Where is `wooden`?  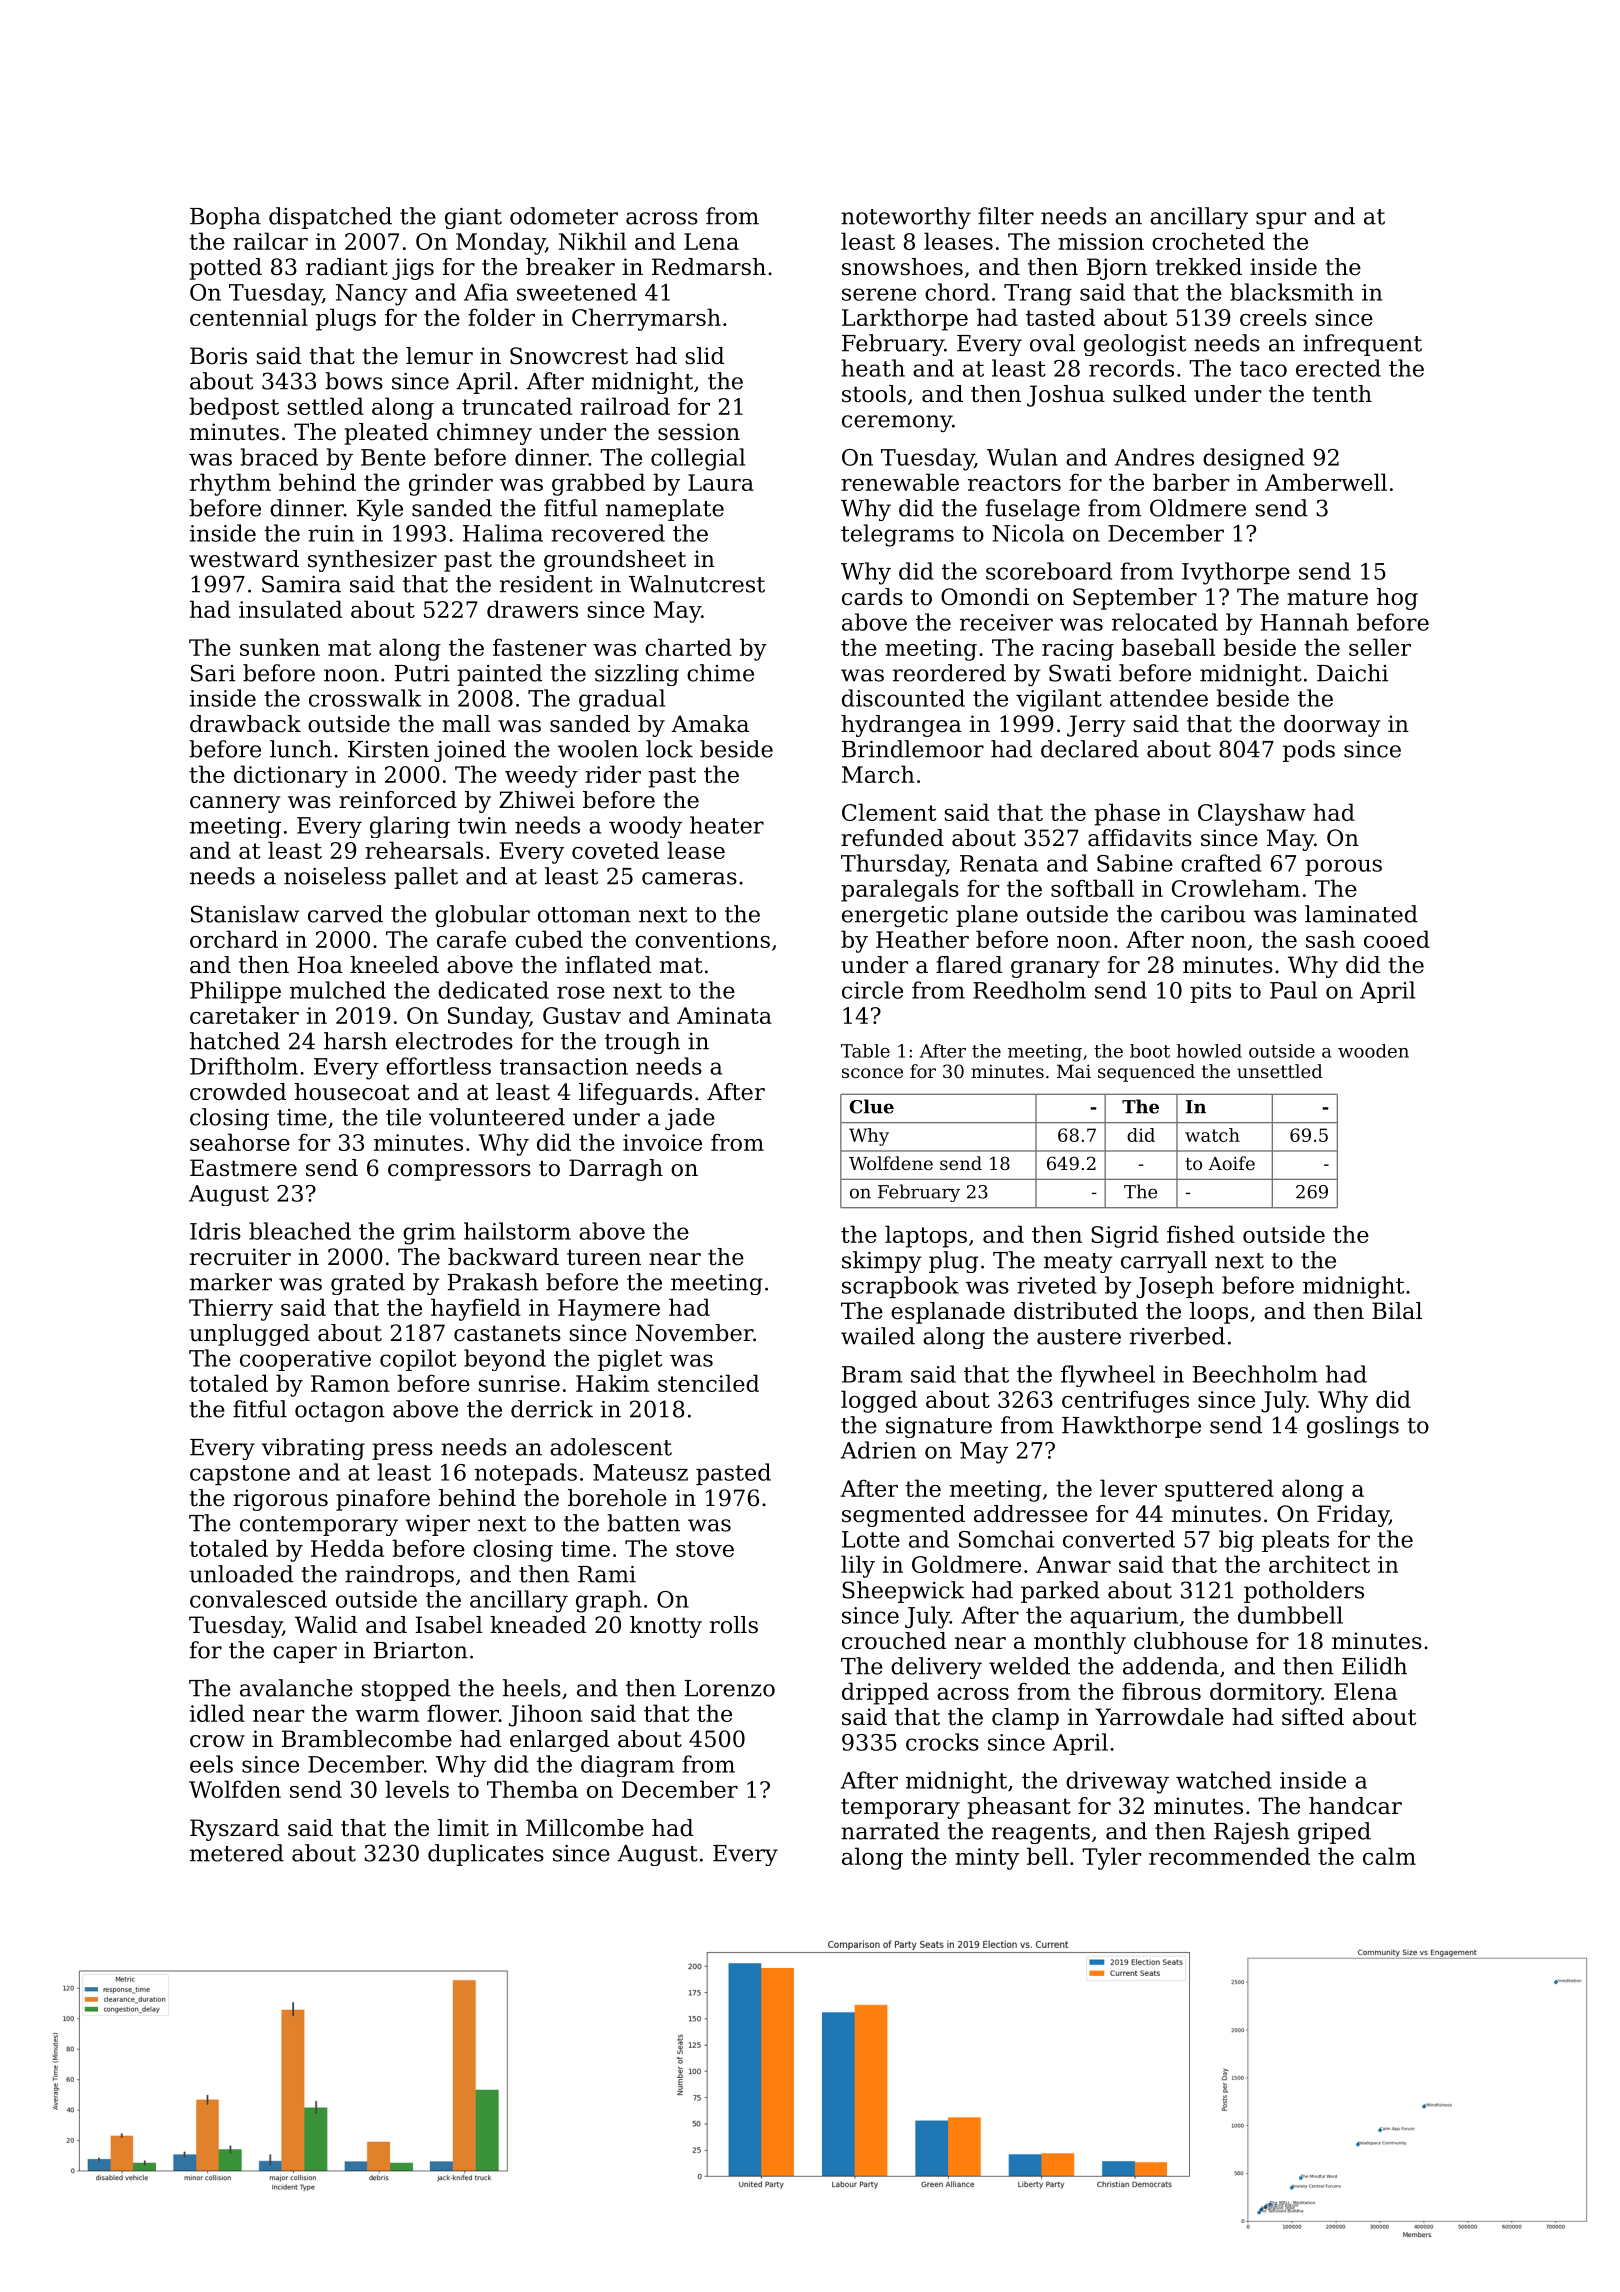 wooden is located at coordinates (1373, 1051).
